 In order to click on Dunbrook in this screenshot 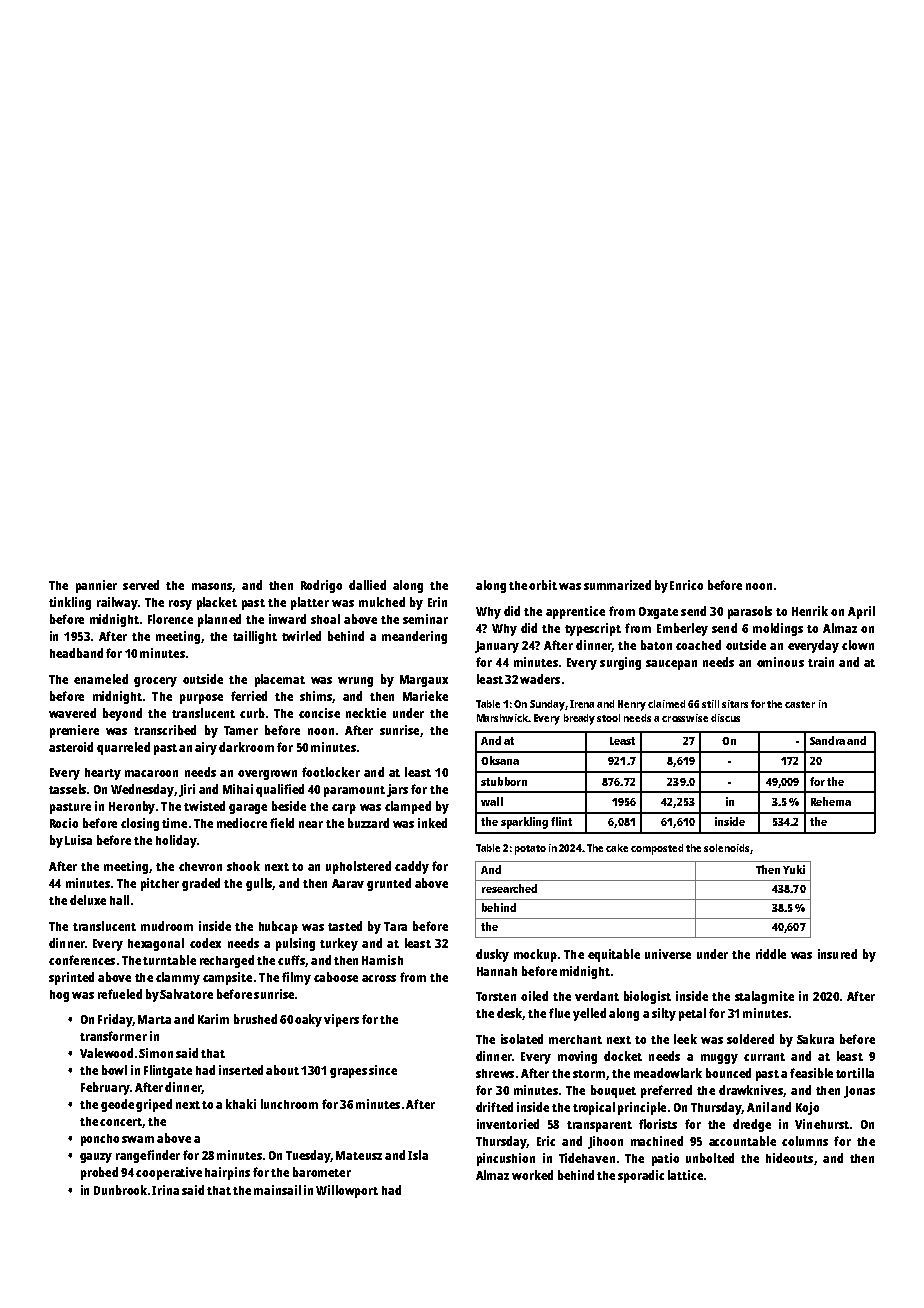, I will do `click(120, 1190)`.
